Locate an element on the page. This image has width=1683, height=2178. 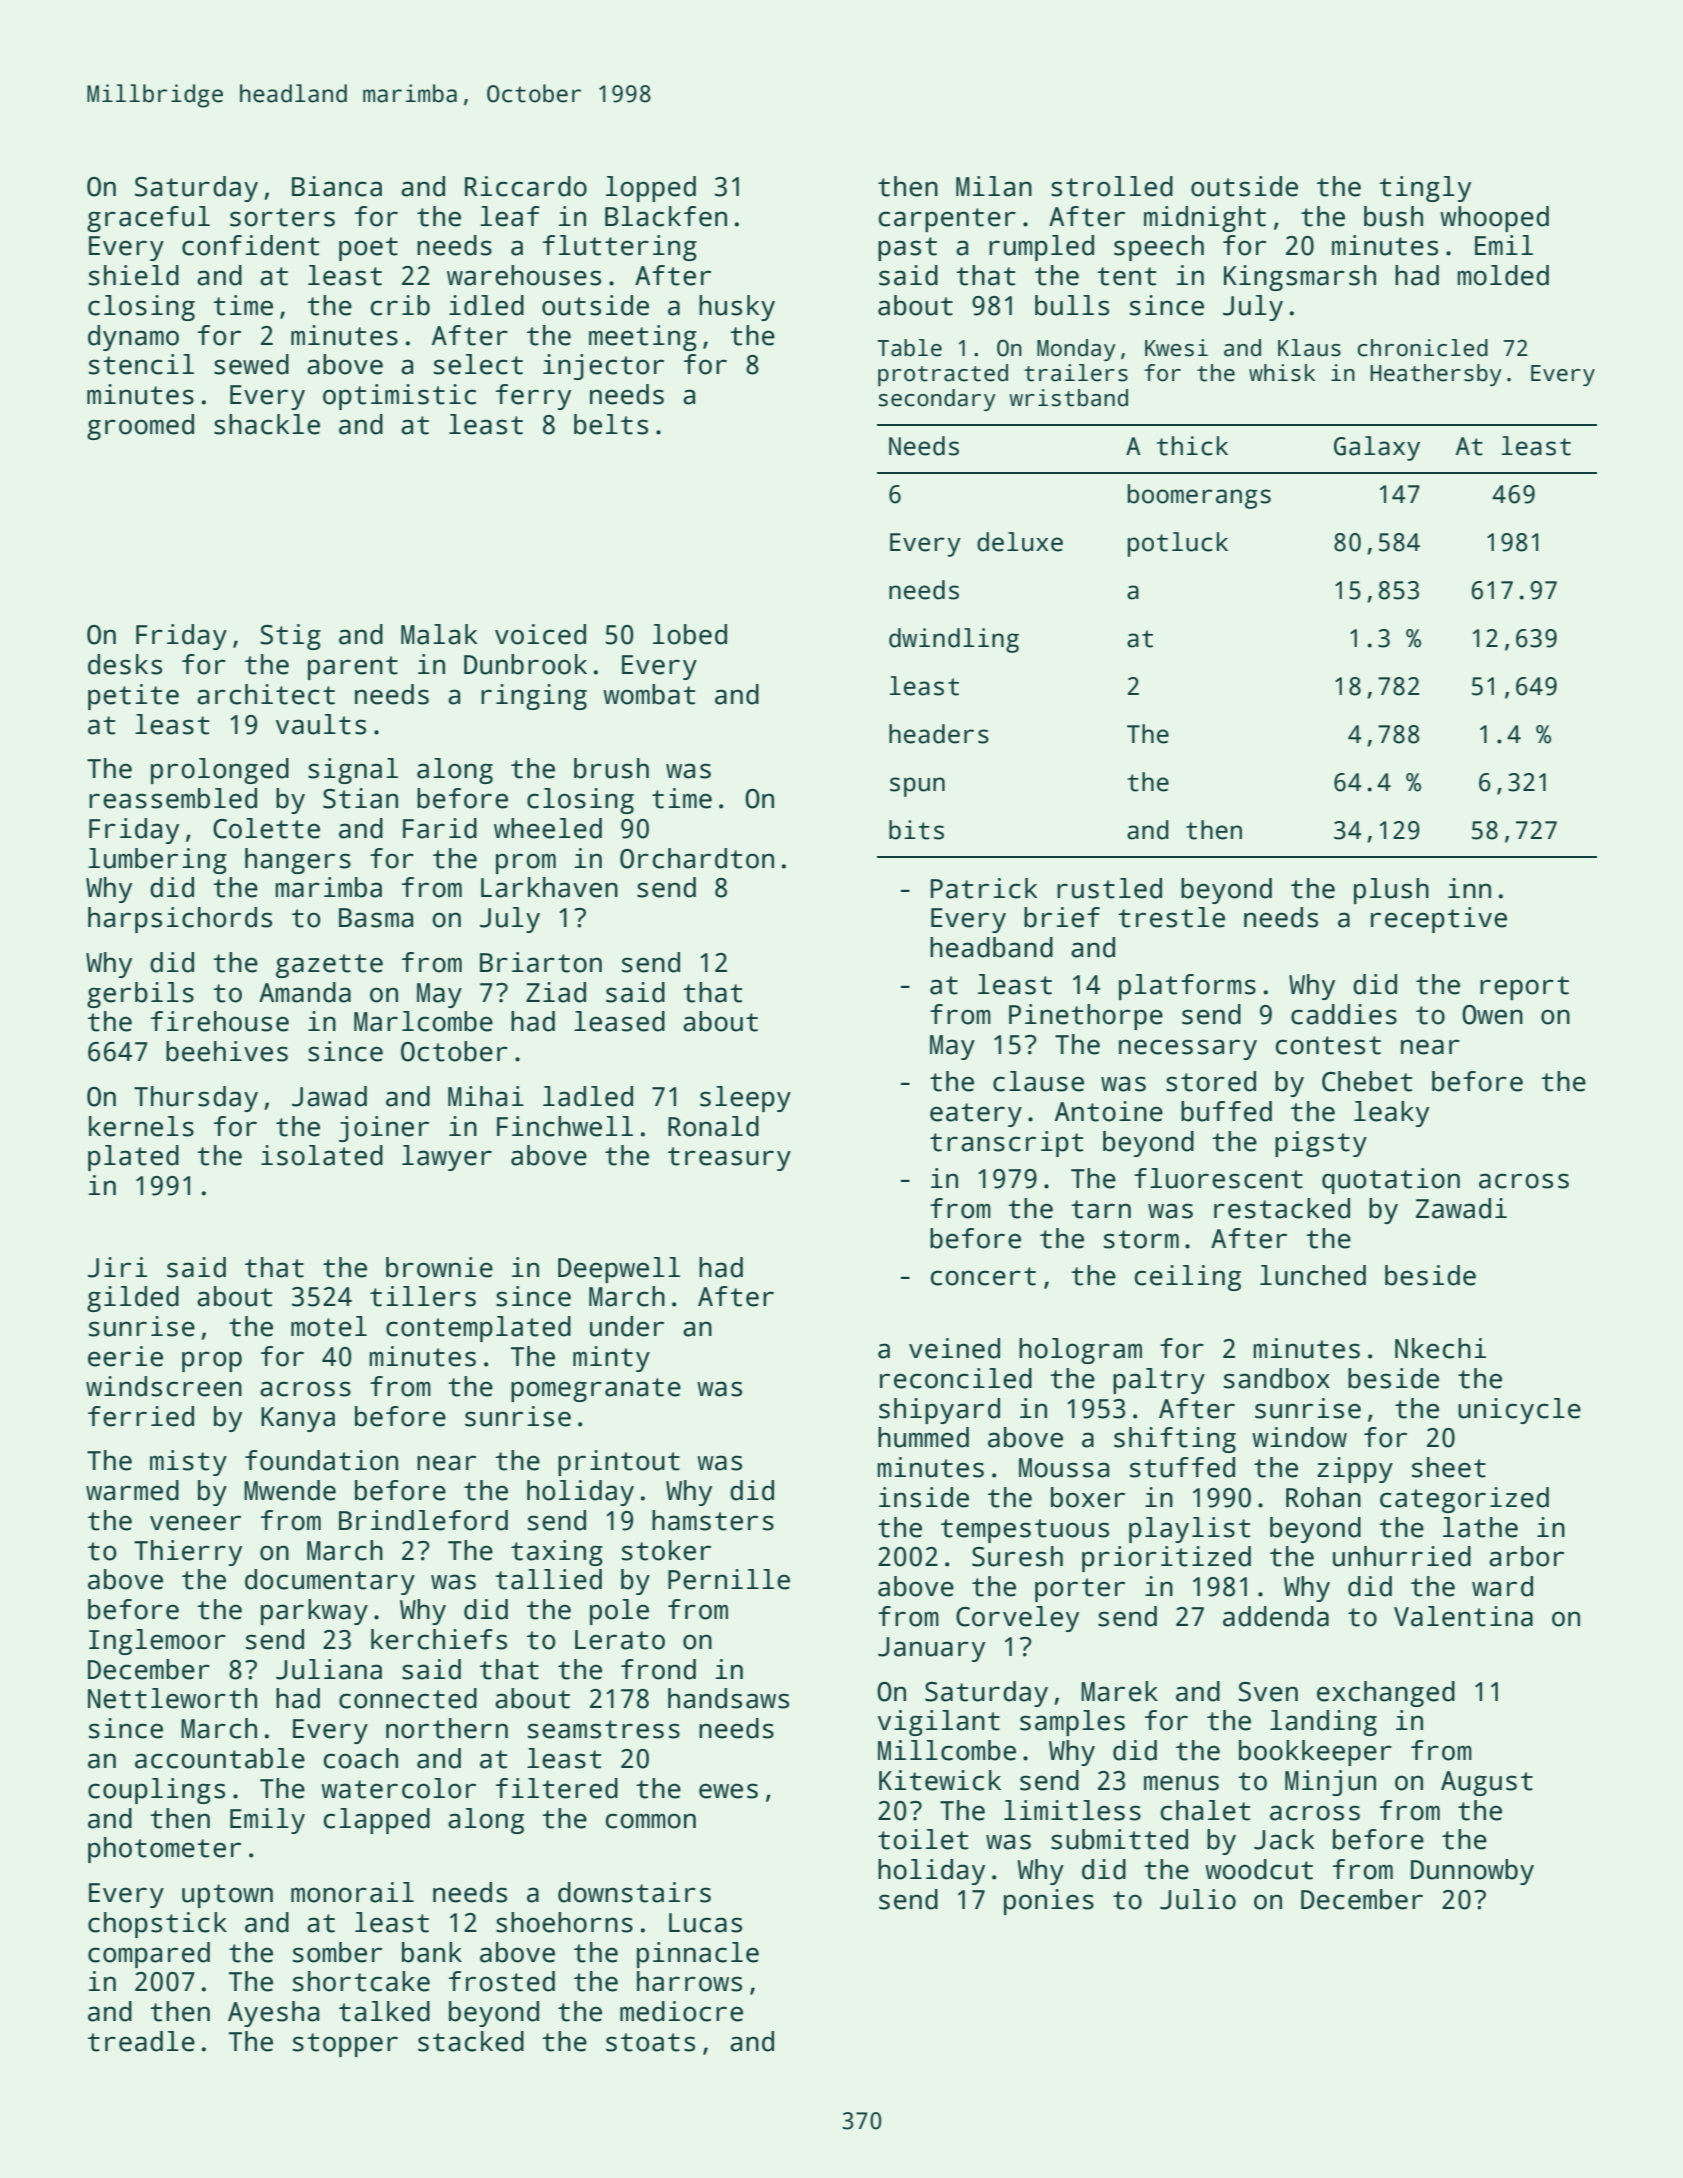
lopped is located at coordinates (651, 189).
